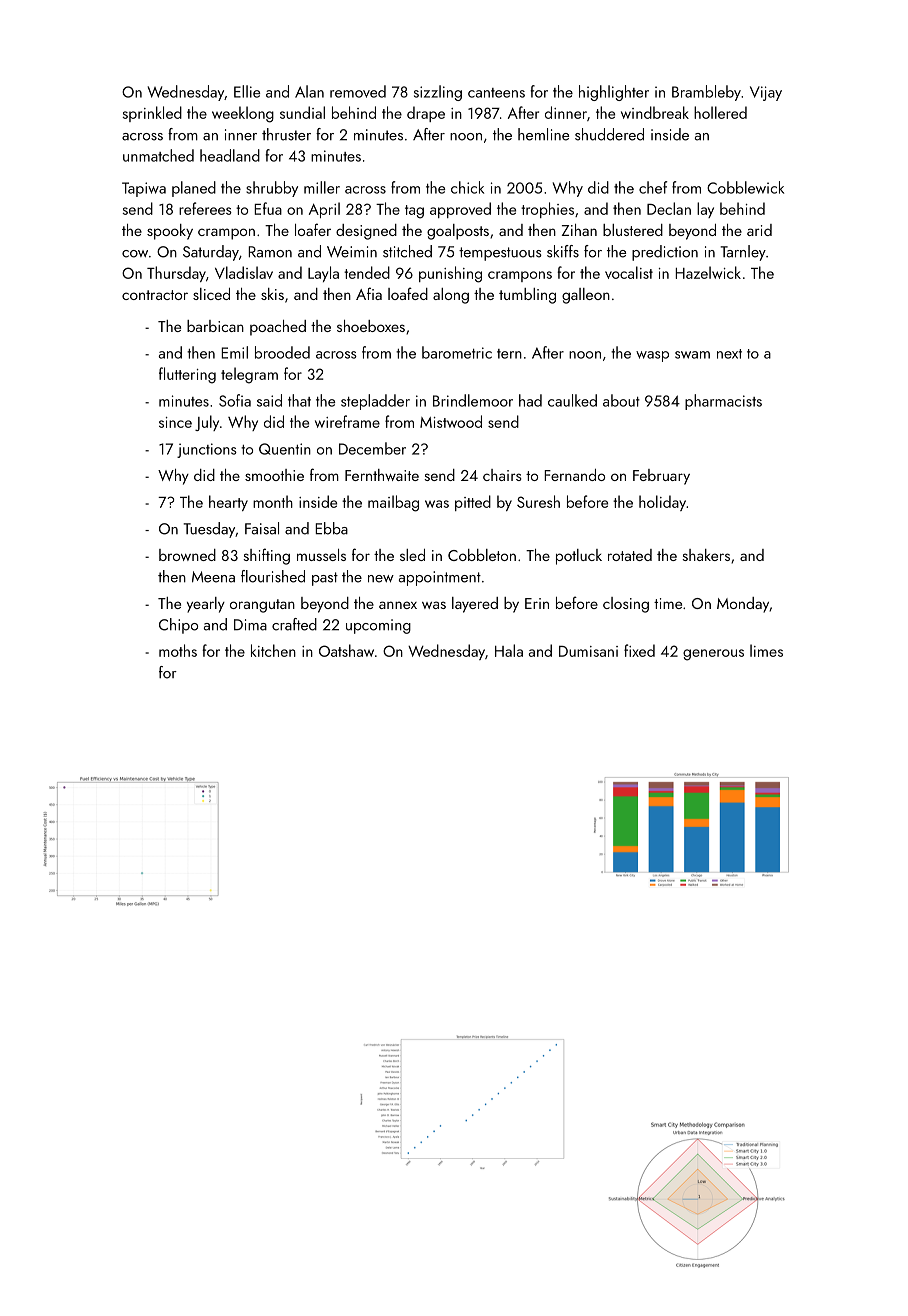 This screenshot has width=908, height=1316. I want to click on tern, so click(509, 354).
